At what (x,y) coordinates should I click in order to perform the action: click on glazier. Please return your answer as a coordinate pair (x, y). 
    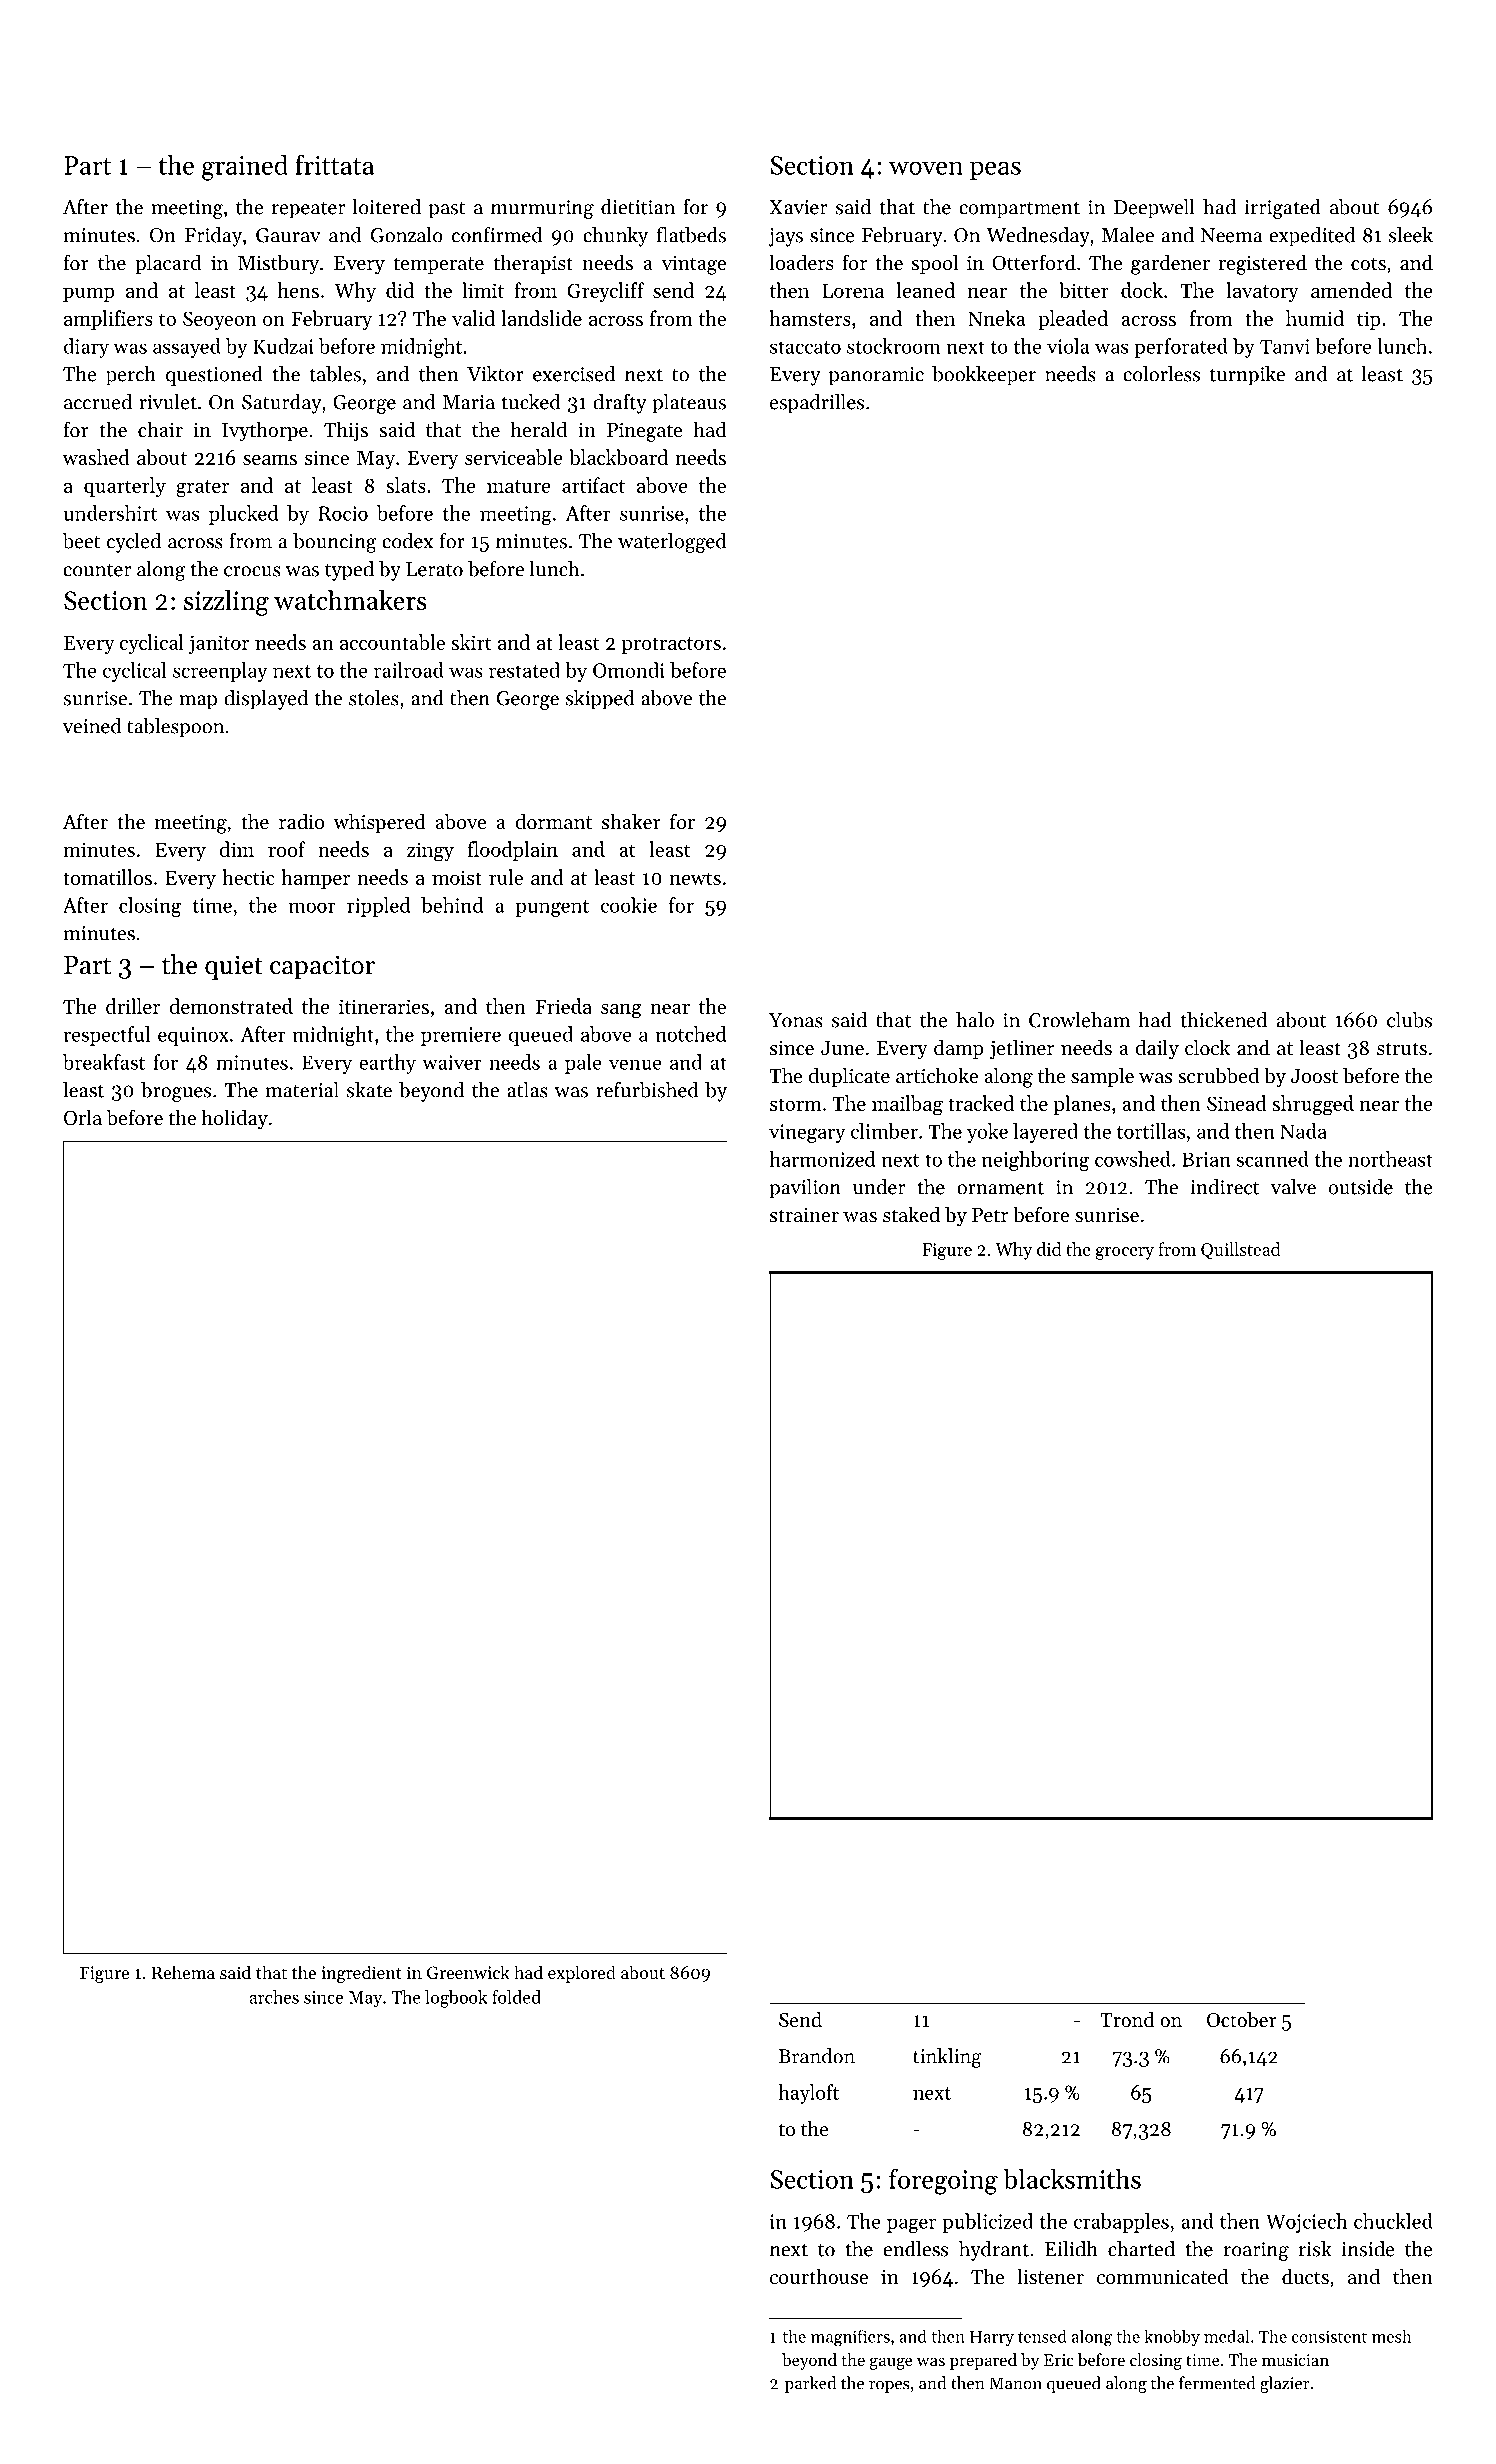
    Looking at the image, I should click on (1285, 2384).
